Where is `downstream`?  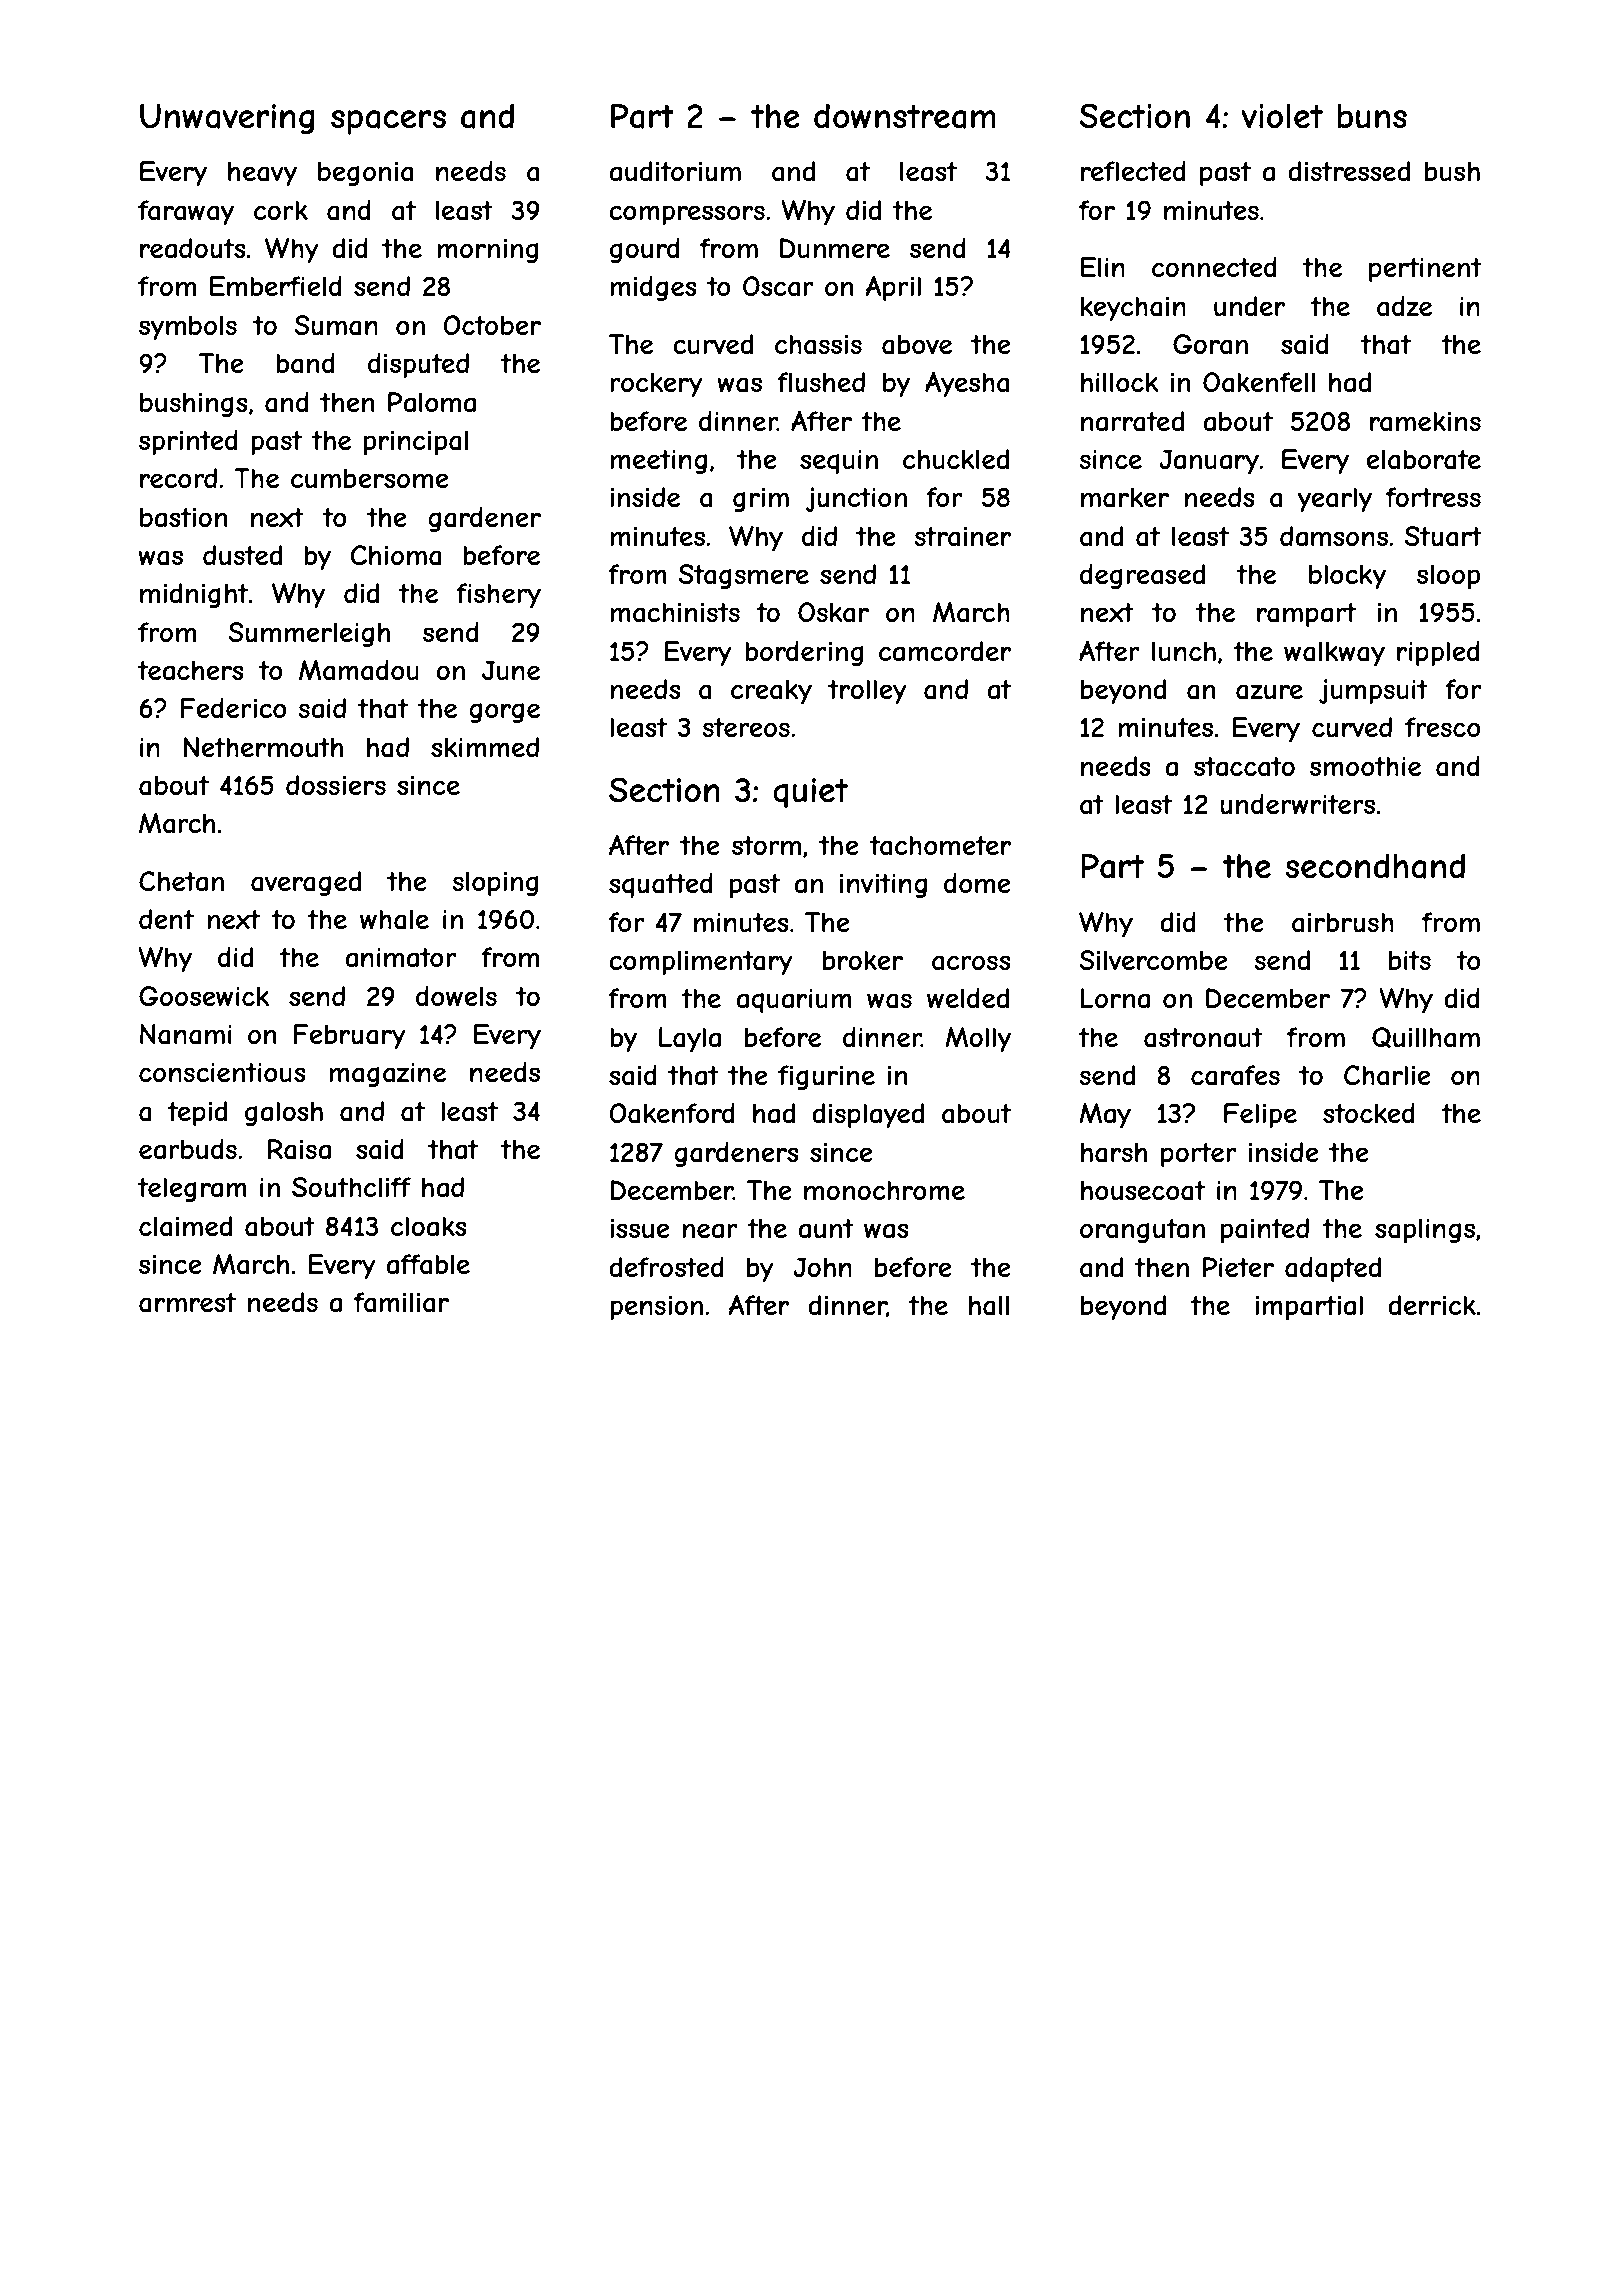 downstream is located at coordinates (905, 116).
